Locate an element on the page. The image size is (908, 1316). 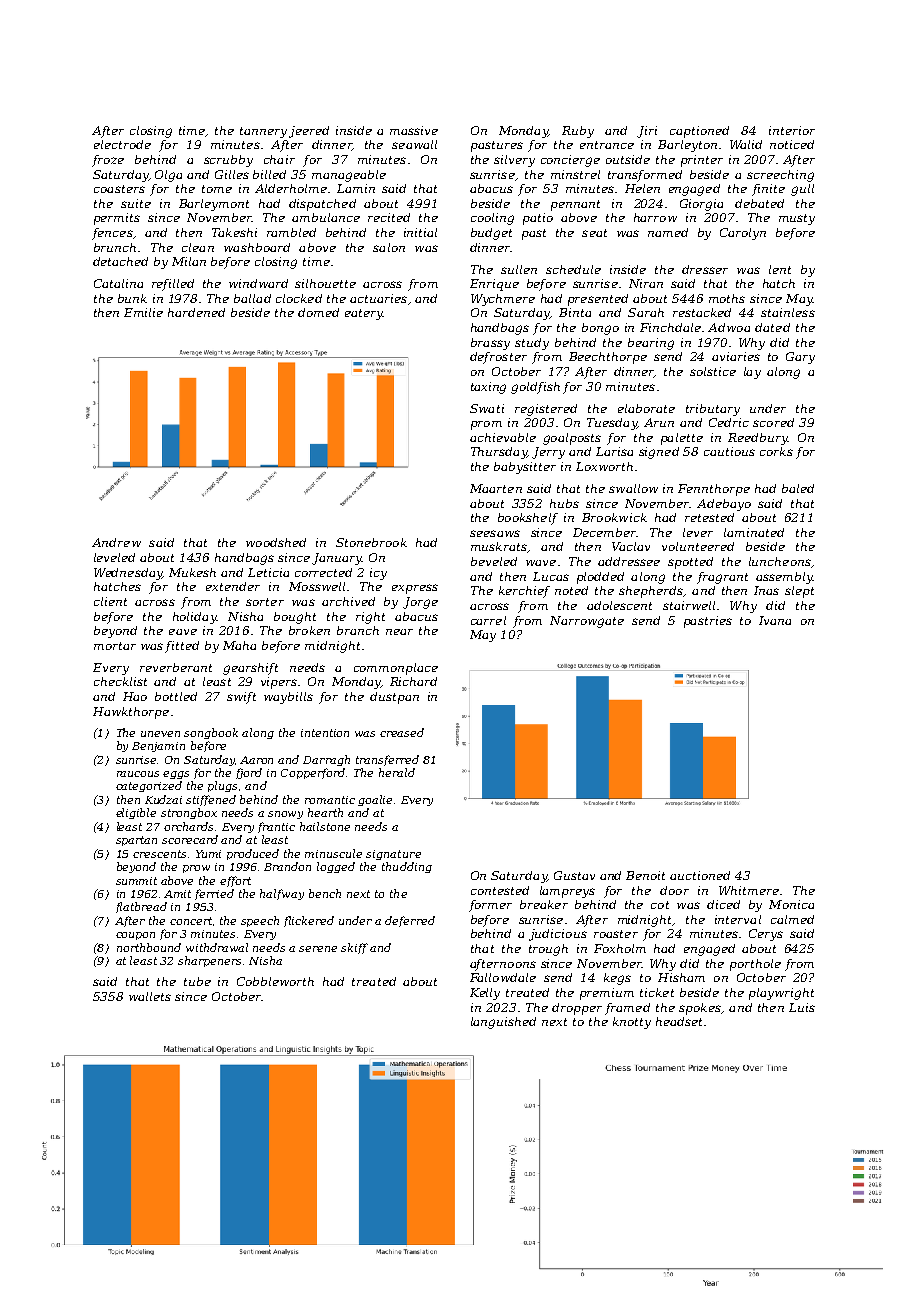
Jiri is located at coordinates (647, 132).
